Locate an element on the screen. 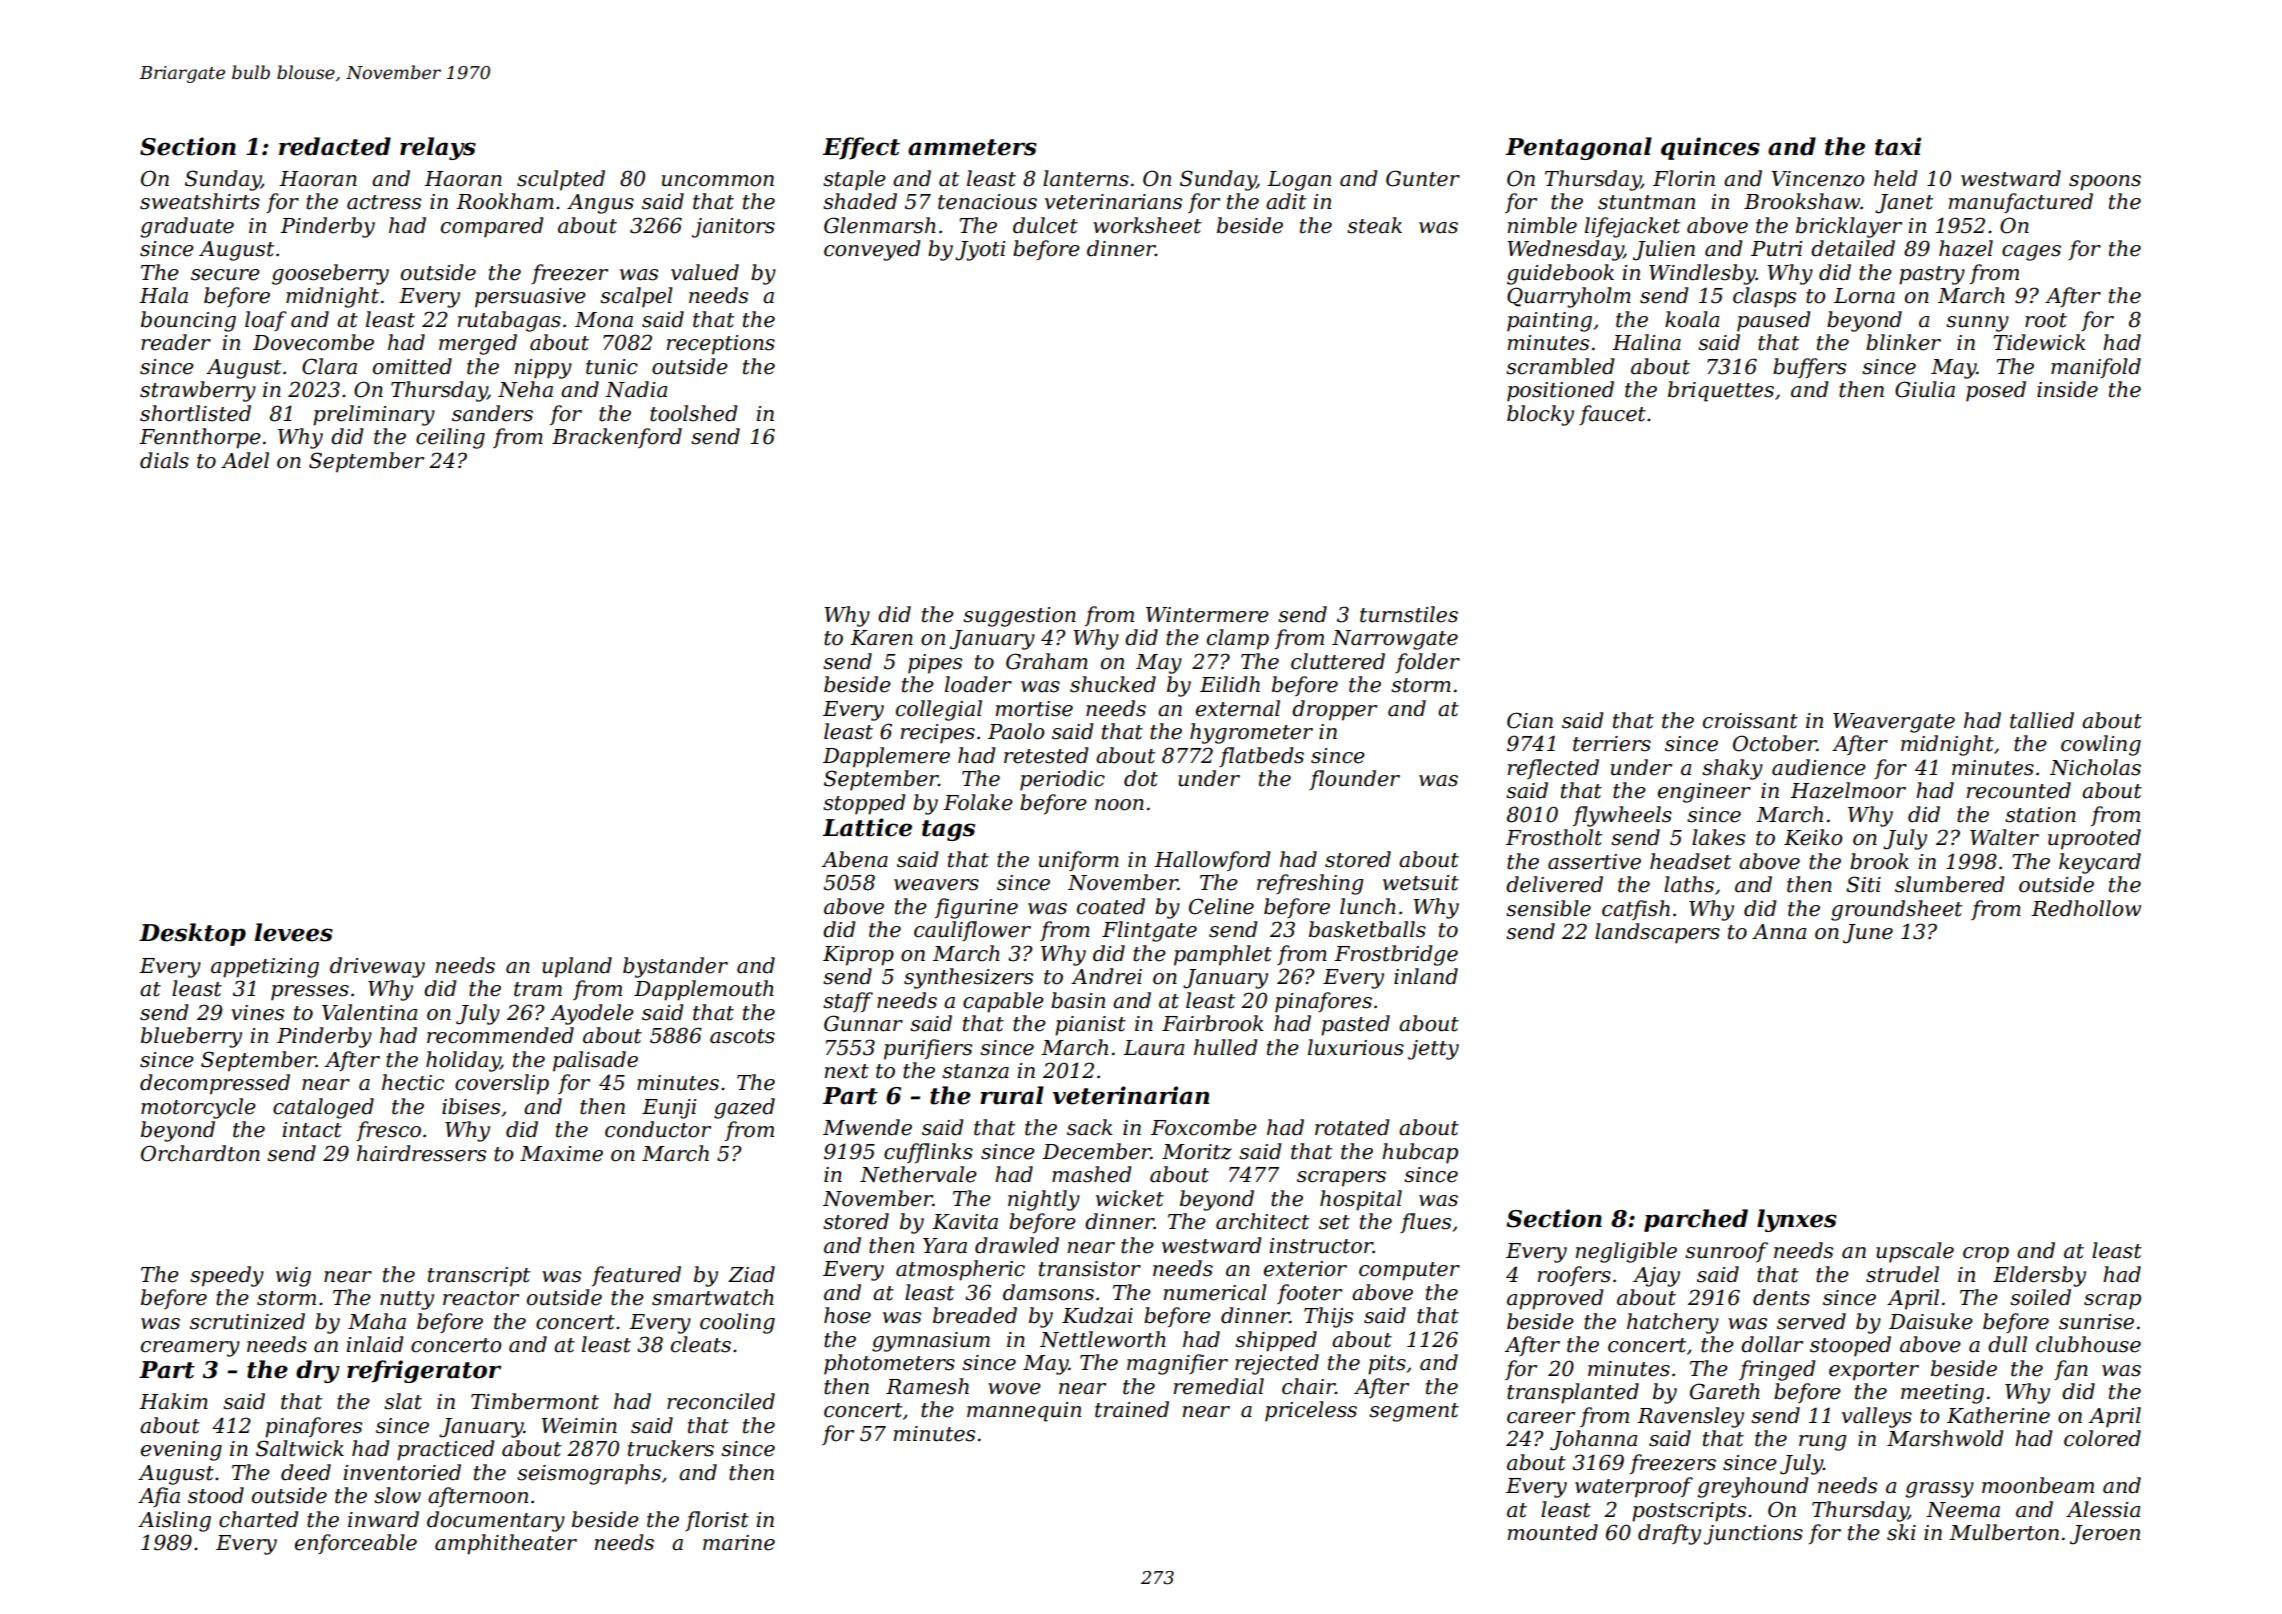  enforceable is located at coordinates (356, 1544).
